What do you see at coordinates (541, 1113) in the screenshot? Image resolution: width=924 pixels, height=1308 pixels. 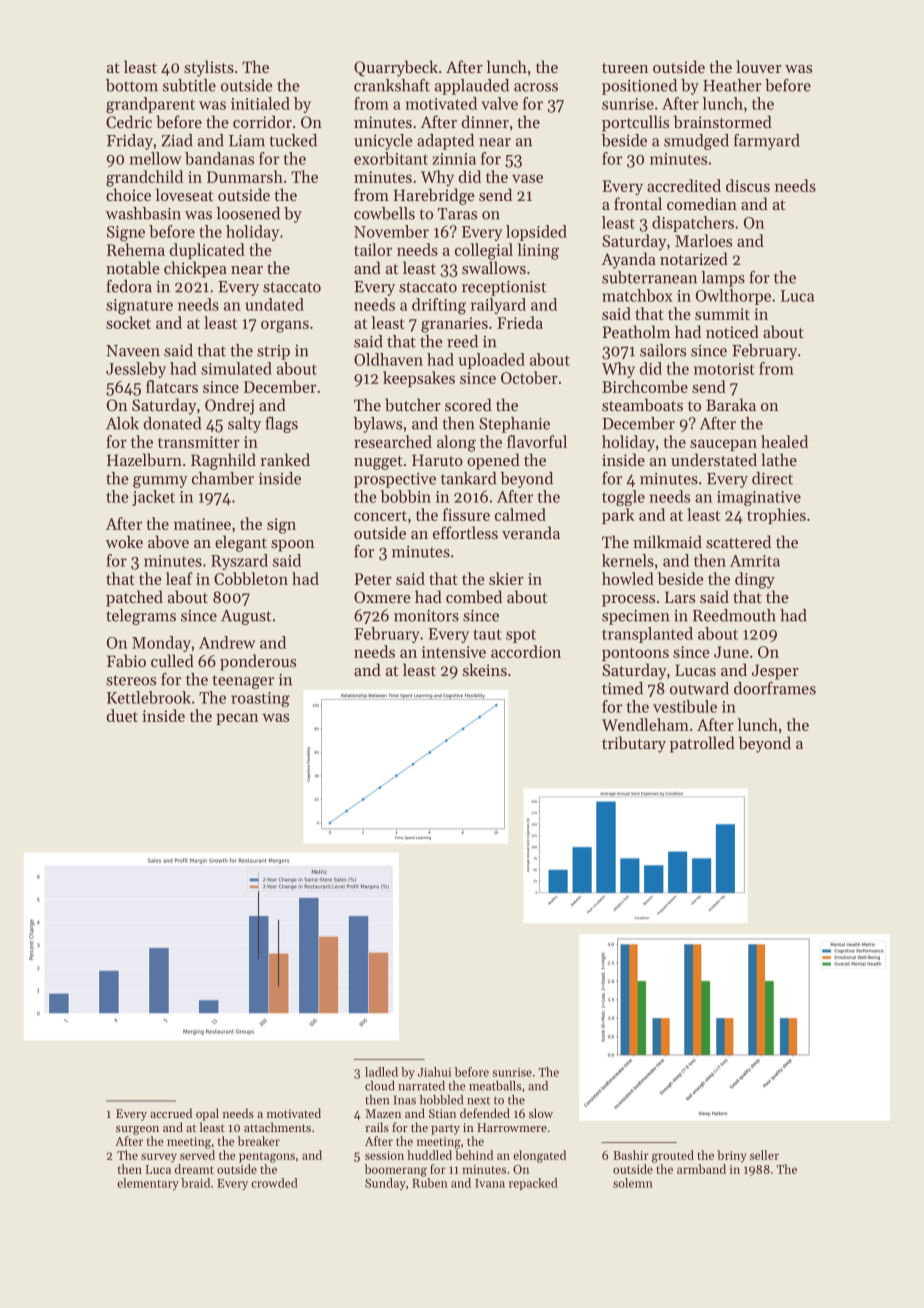 I see `slow` at bounding box center [541, 1113].
